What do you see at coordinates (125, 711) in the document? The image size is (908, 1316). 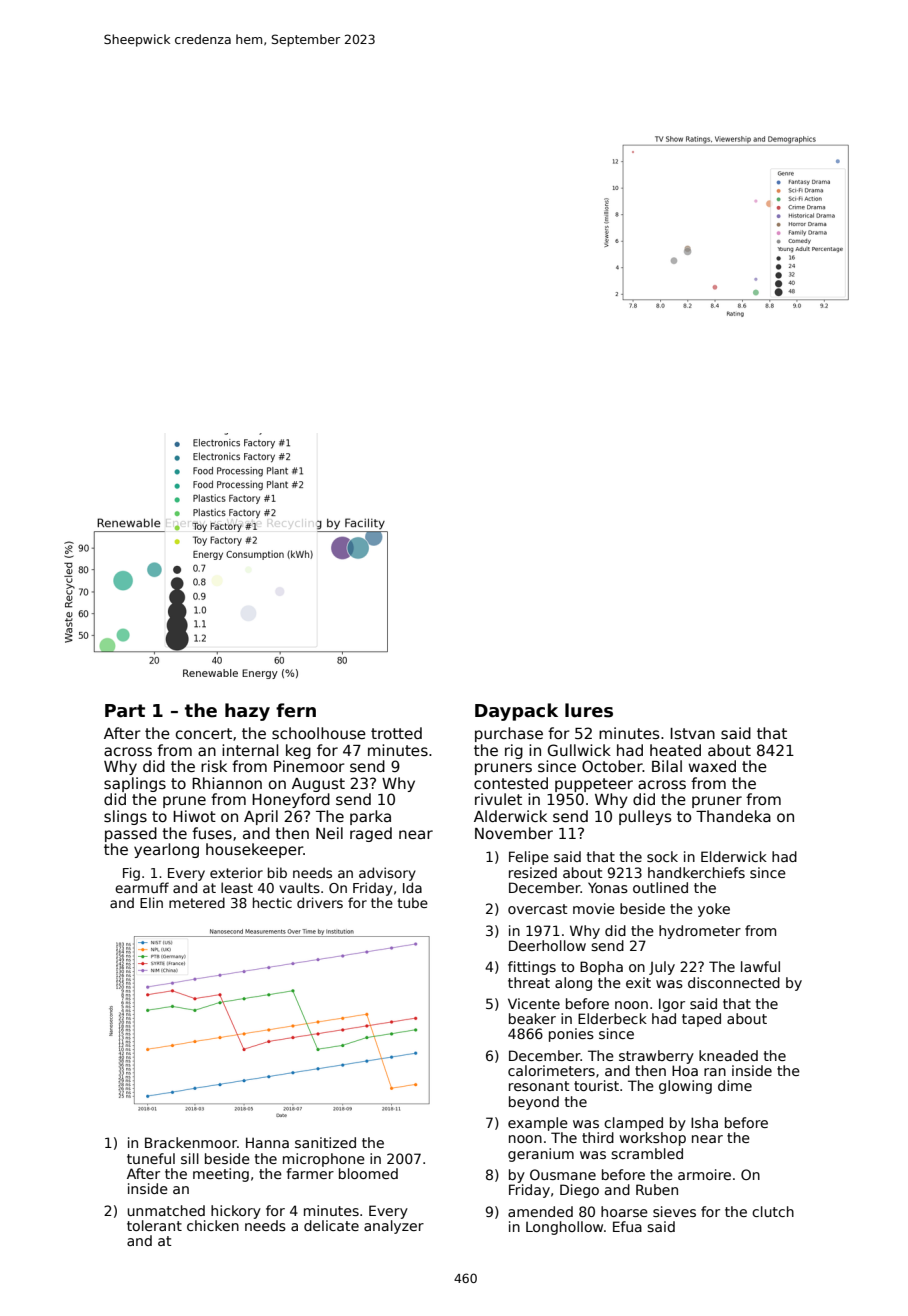 I see `Part` at bounding box center [125, 711].
